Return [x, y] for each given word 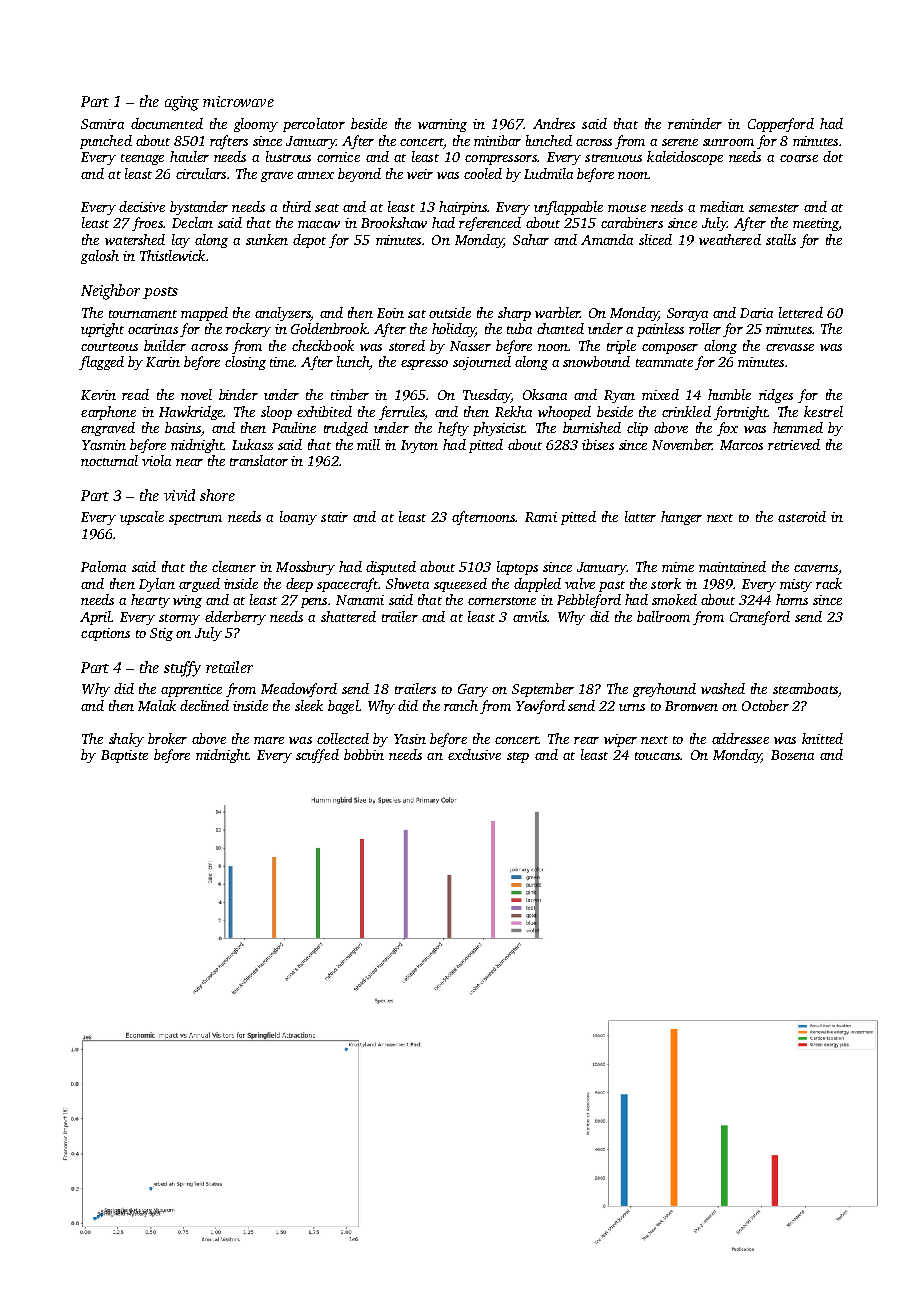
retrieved [794, 444]
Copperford [781, 125]
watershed [135, 239]
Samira [102, 124]
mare [269, 740]
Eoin [390, 313]
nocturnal [109, 460]
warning [442, 125]
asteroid [802, 516]
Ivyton [419, 446]
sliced [655, 239]
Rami [541, 517]
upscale [142, 518]
